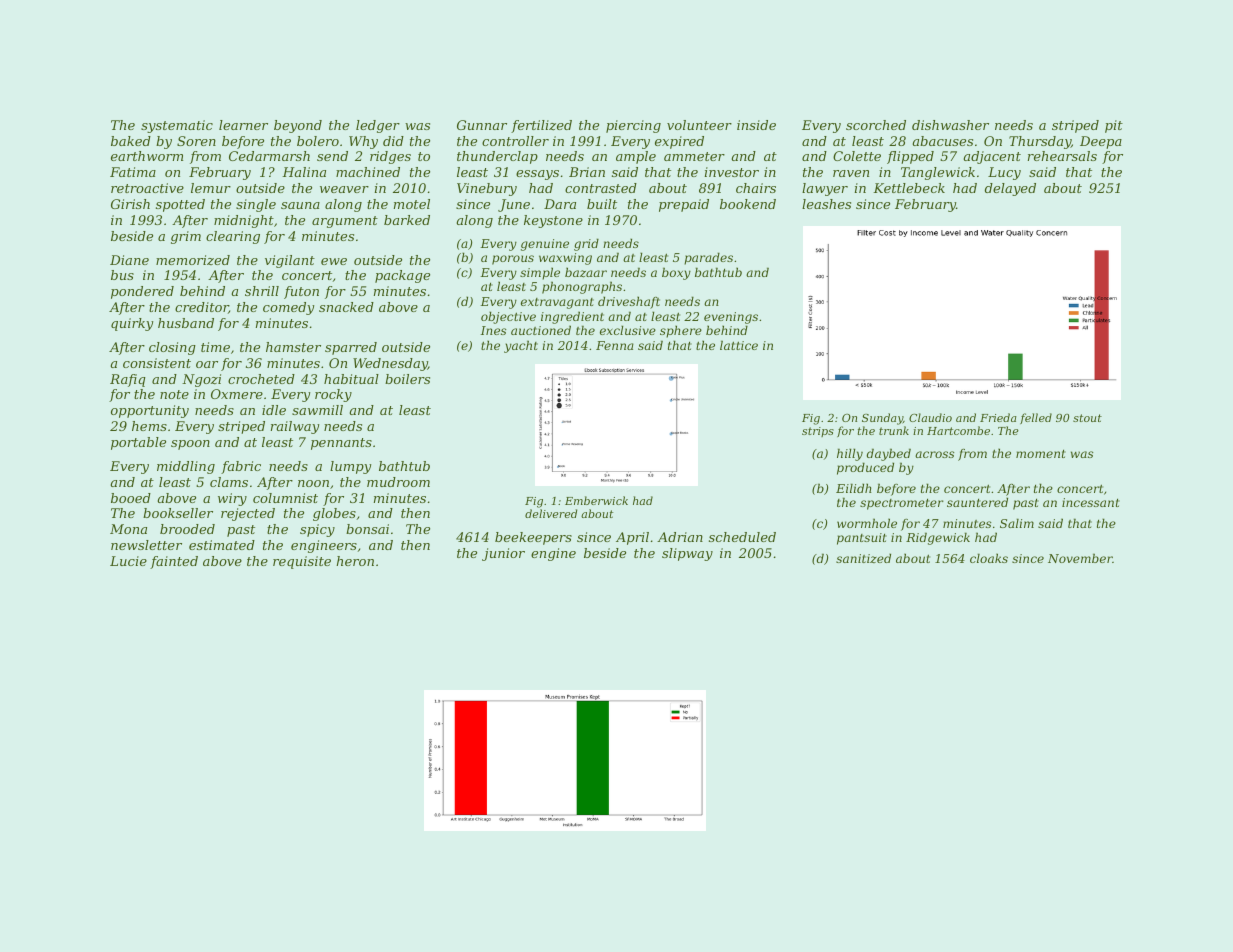 The image size is (1233, 952). What do you see at coordinates (551, 513) in the screenshot?
I see `delivered` at bounding box center [551, 513].
